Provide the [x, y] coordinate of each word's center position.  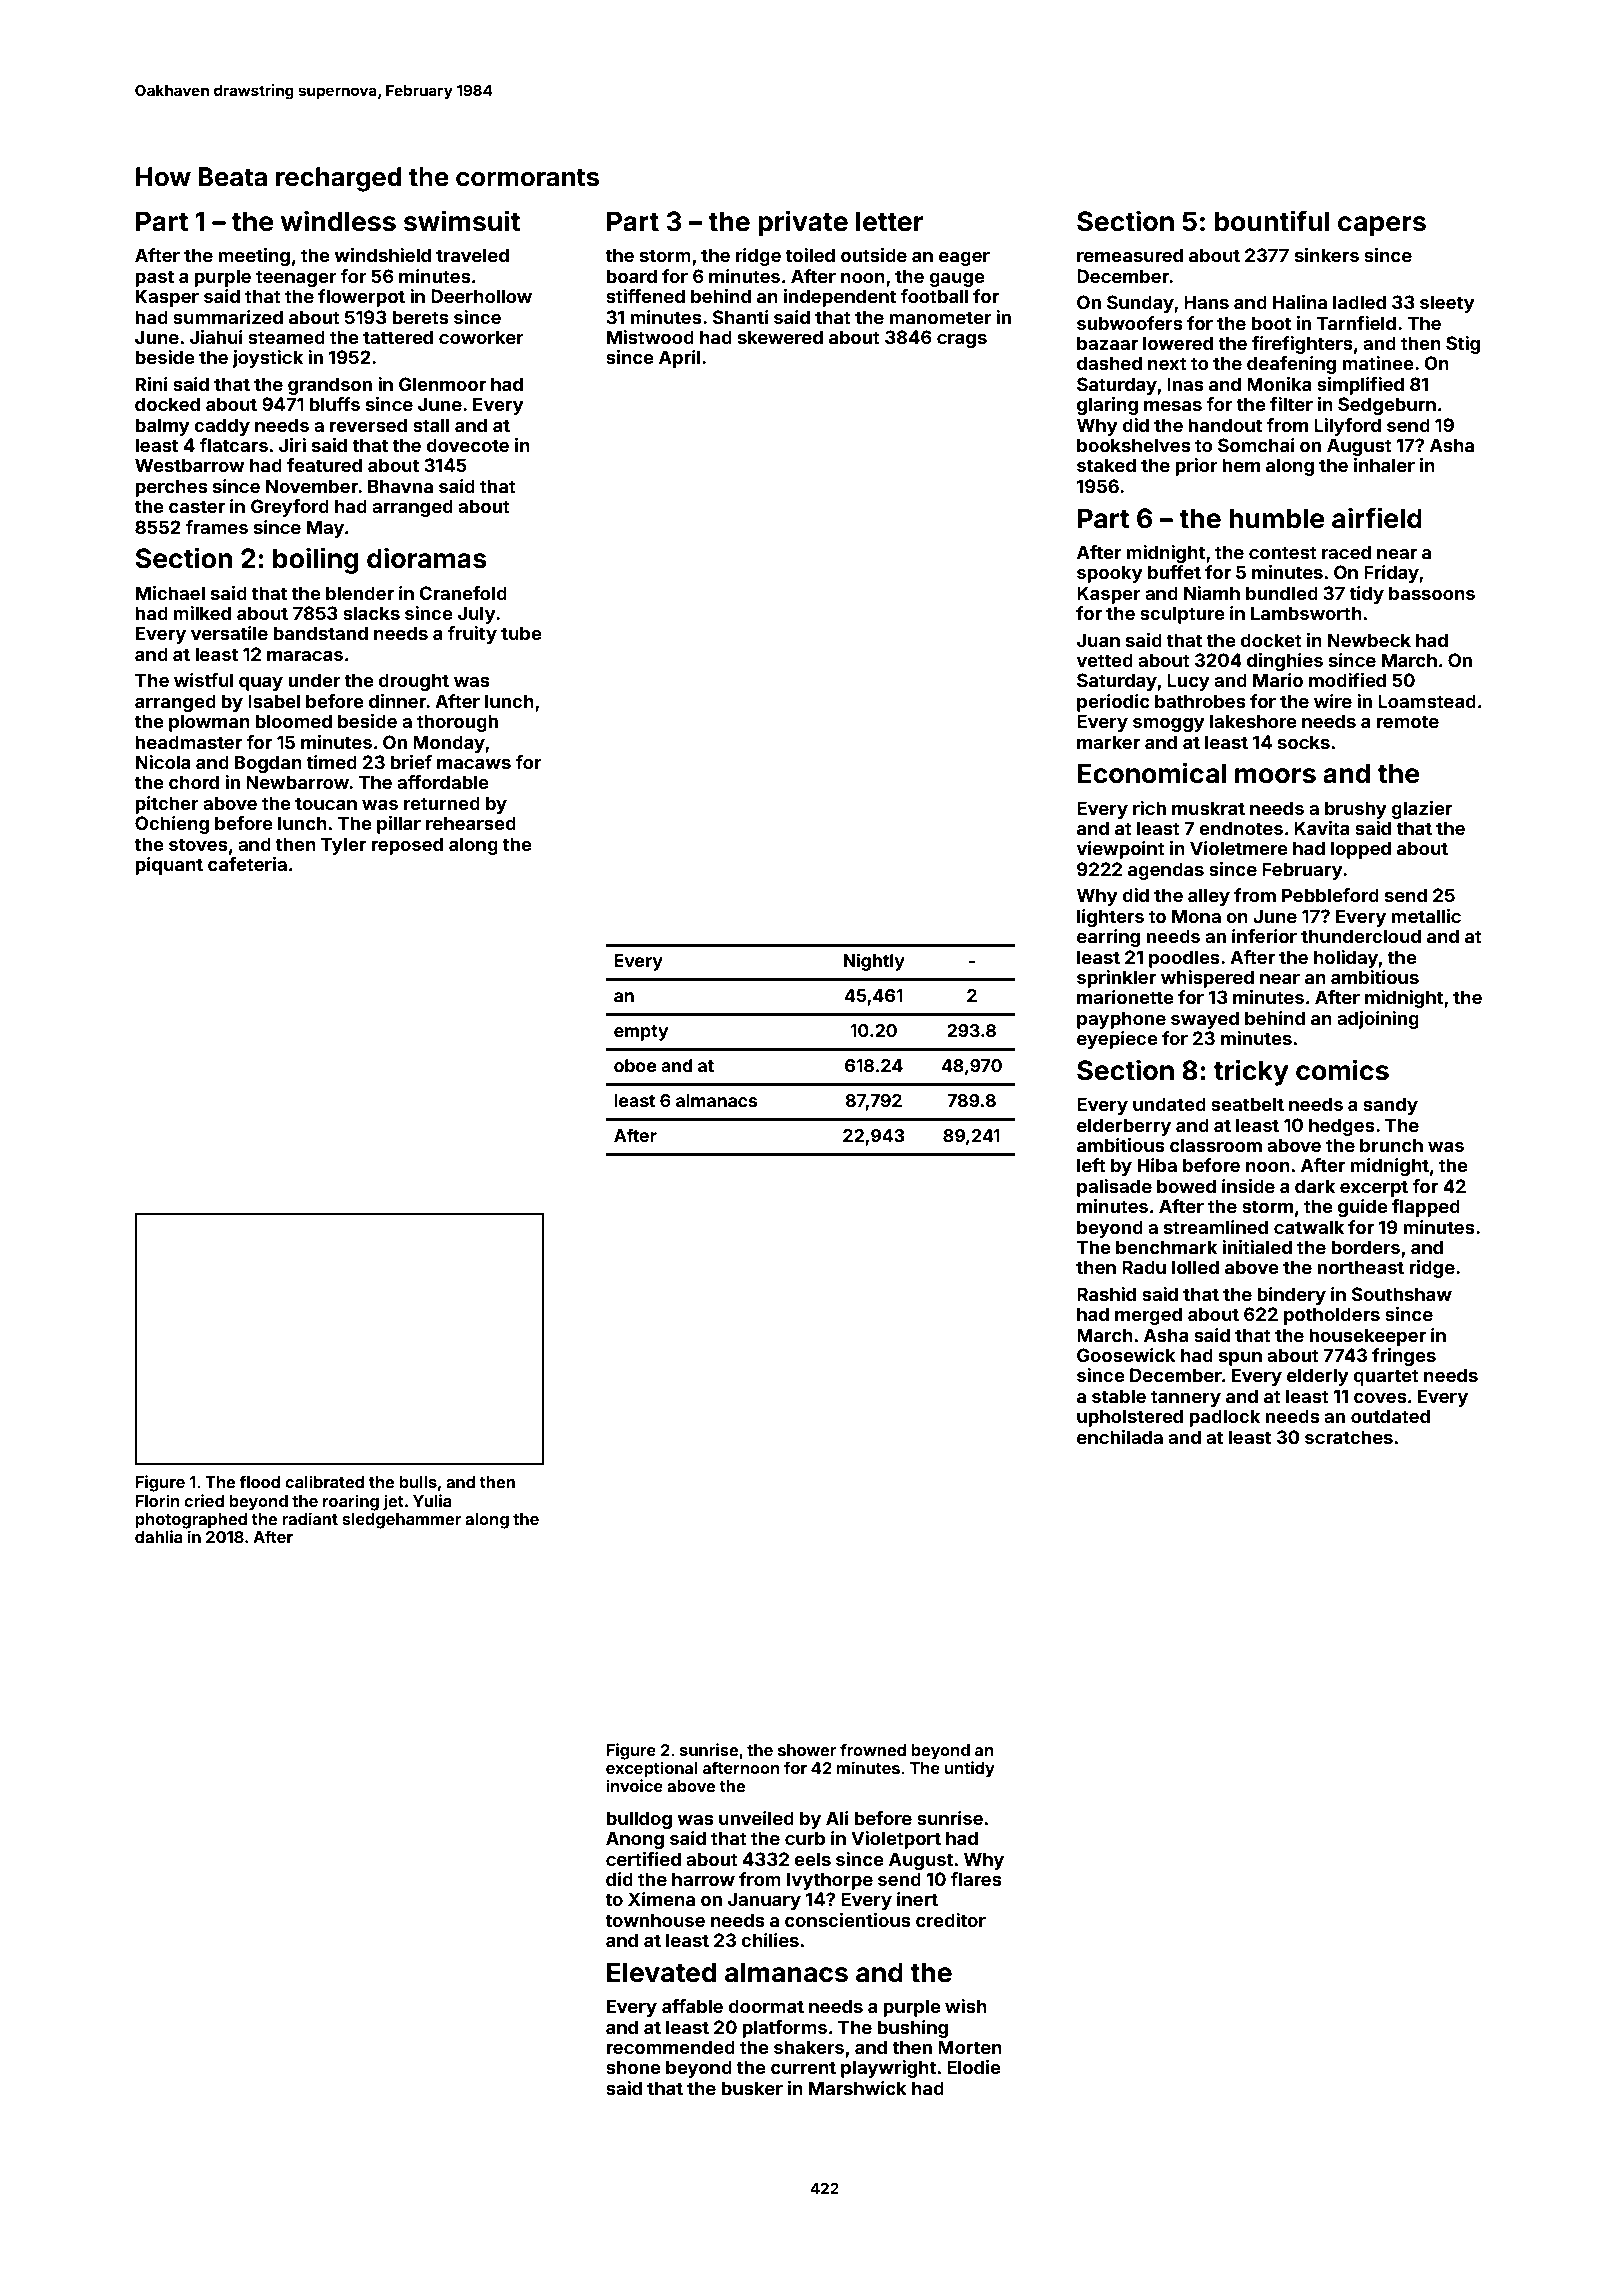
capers [1382, 226]
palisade [1114, 1188]
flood [259, 1481]
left [1091, 1165]
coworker [481, 337]
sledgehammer [401, 1521]
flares [976, 1879]
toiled [810, 255]
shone [633, 2067]
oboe [635, 1065]
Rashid [1106, 1294]
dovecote [467, 445]
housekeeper [1367, 1337]
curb [805, 1838]
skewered [780, 337]
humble [1277, 518]
